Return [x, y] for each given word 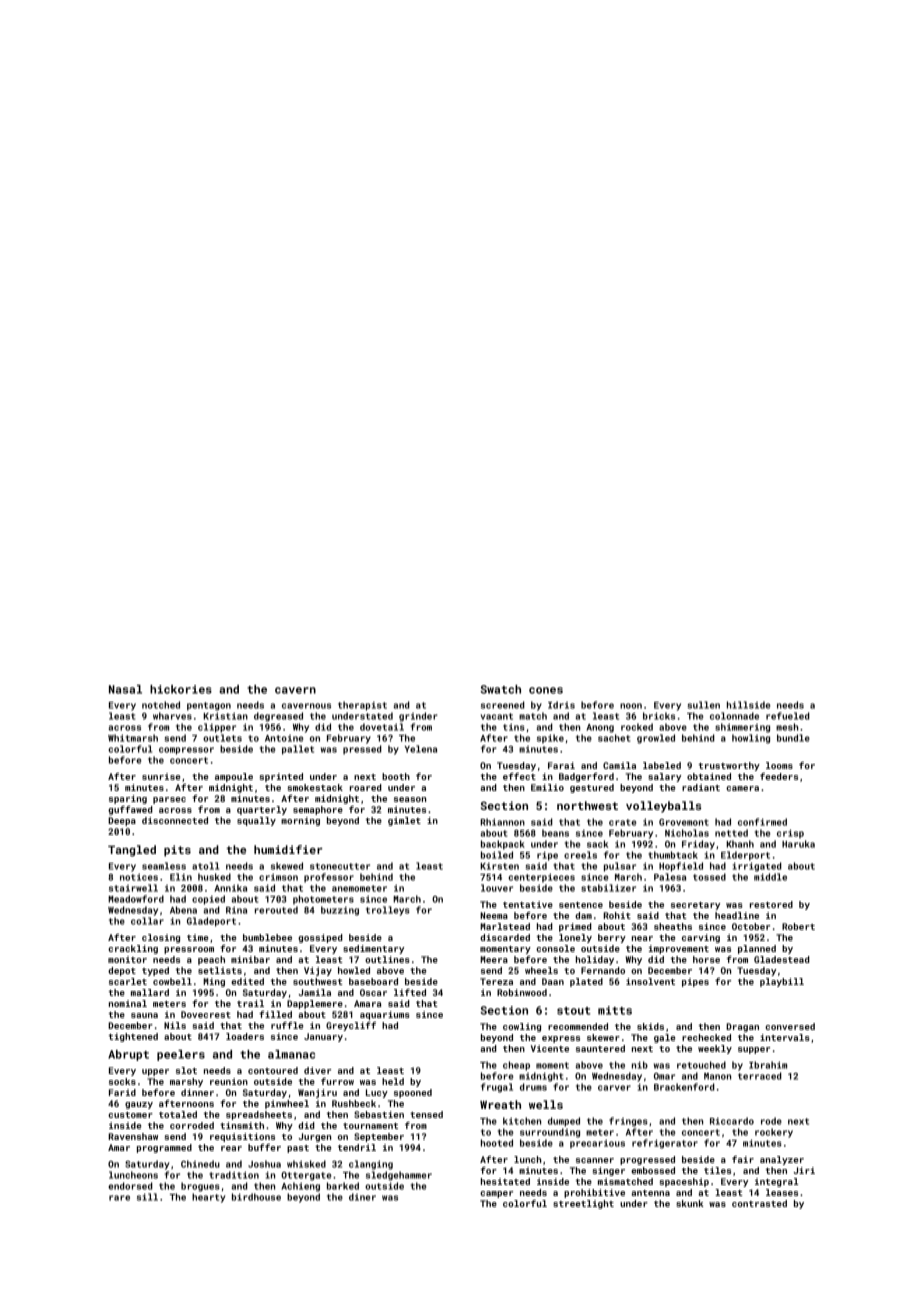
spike [550, 739]
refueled [788, 716]
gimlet [404, 821]
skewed [287, 866]
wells [546, 1104]
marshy [186, 1082]
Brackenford [684, 1087]
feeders [779, 776]
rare [119, 1198]
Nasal [125, 689]
